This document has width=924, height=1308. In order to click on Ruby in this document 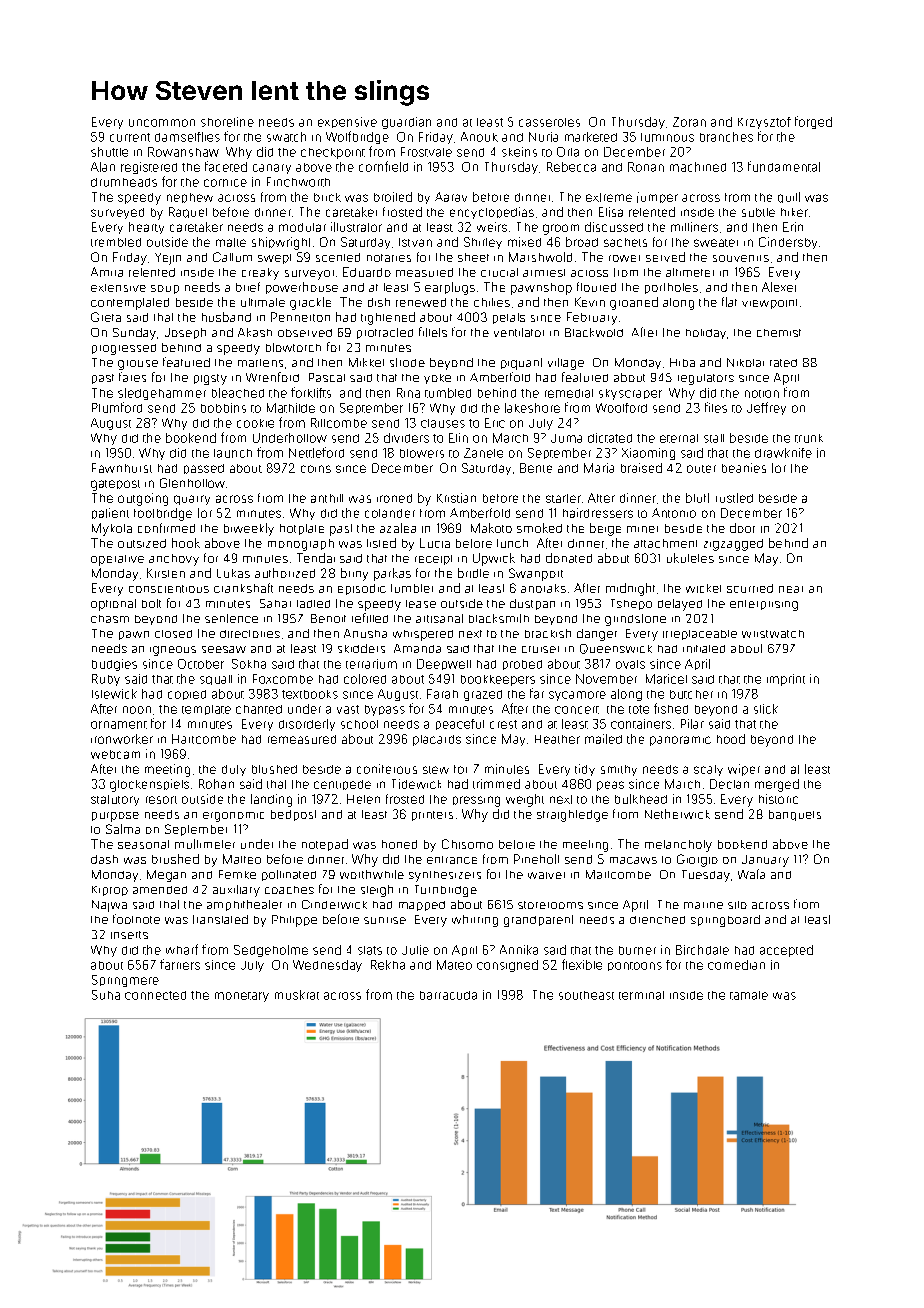, I will do `click(106, 680)`.
